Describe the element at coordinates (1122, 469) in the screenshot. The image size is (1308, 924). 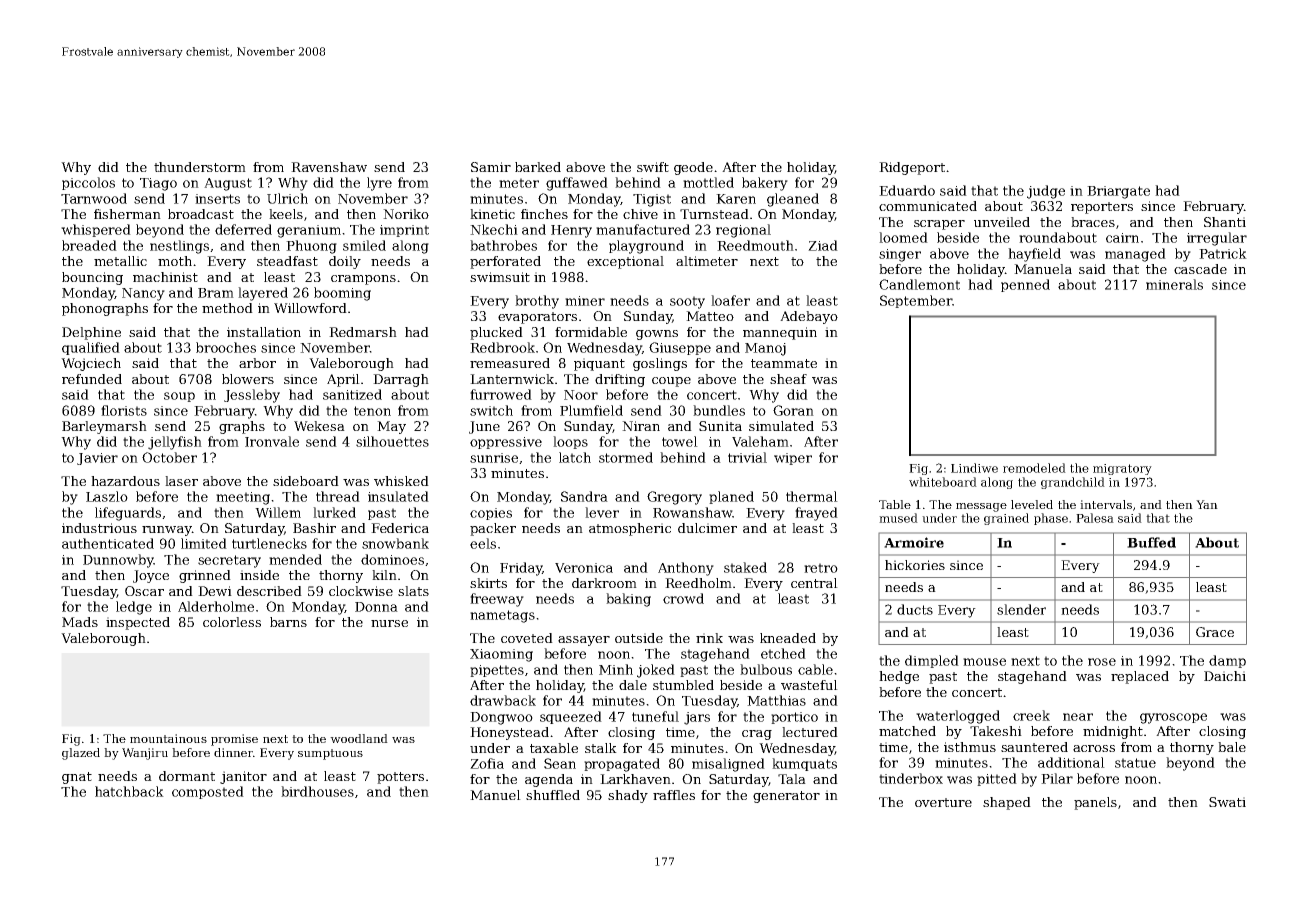
I see `migratory` at that location.
